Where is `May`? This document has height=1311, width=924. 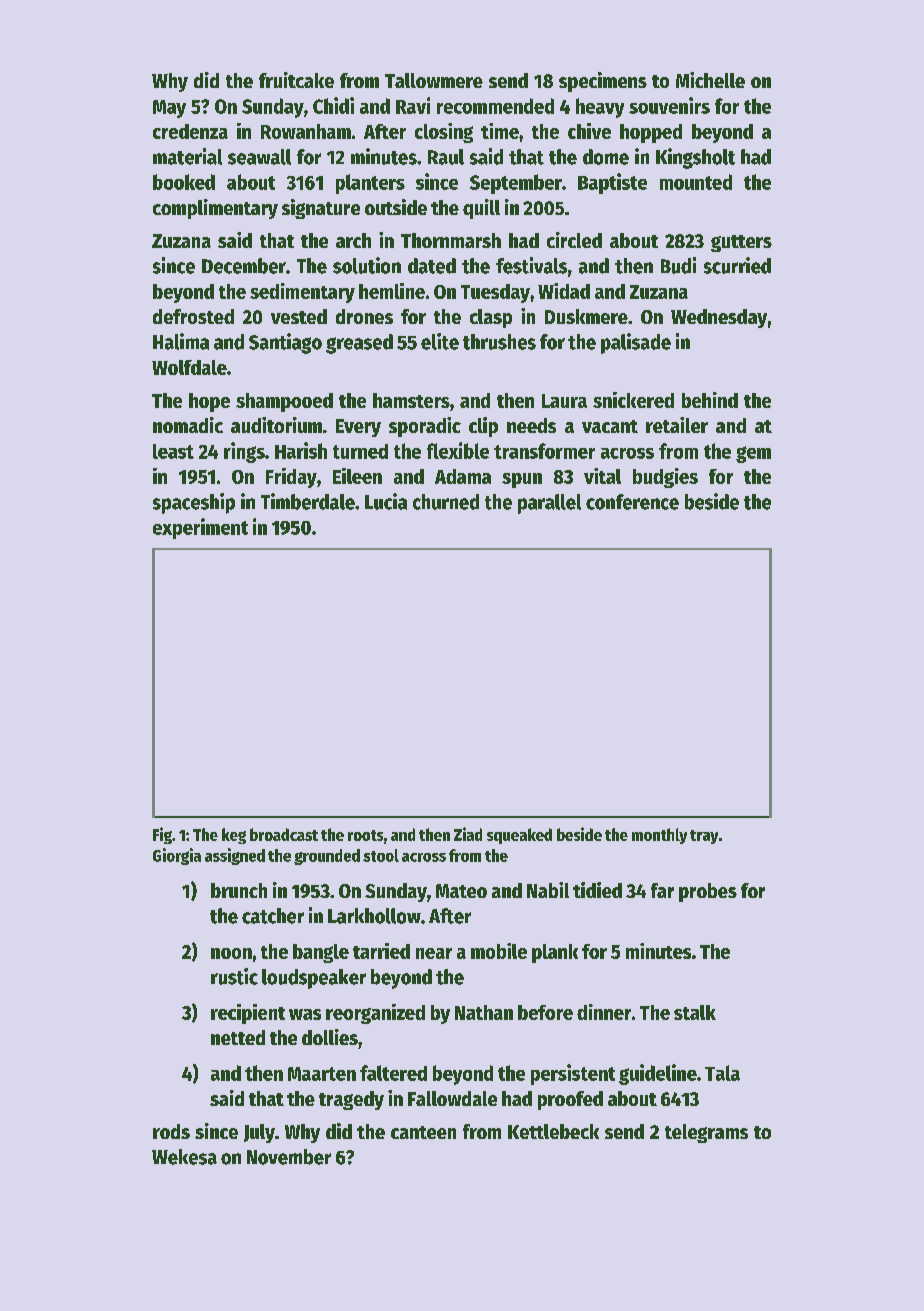
May is located at coordinates (169, 109).
